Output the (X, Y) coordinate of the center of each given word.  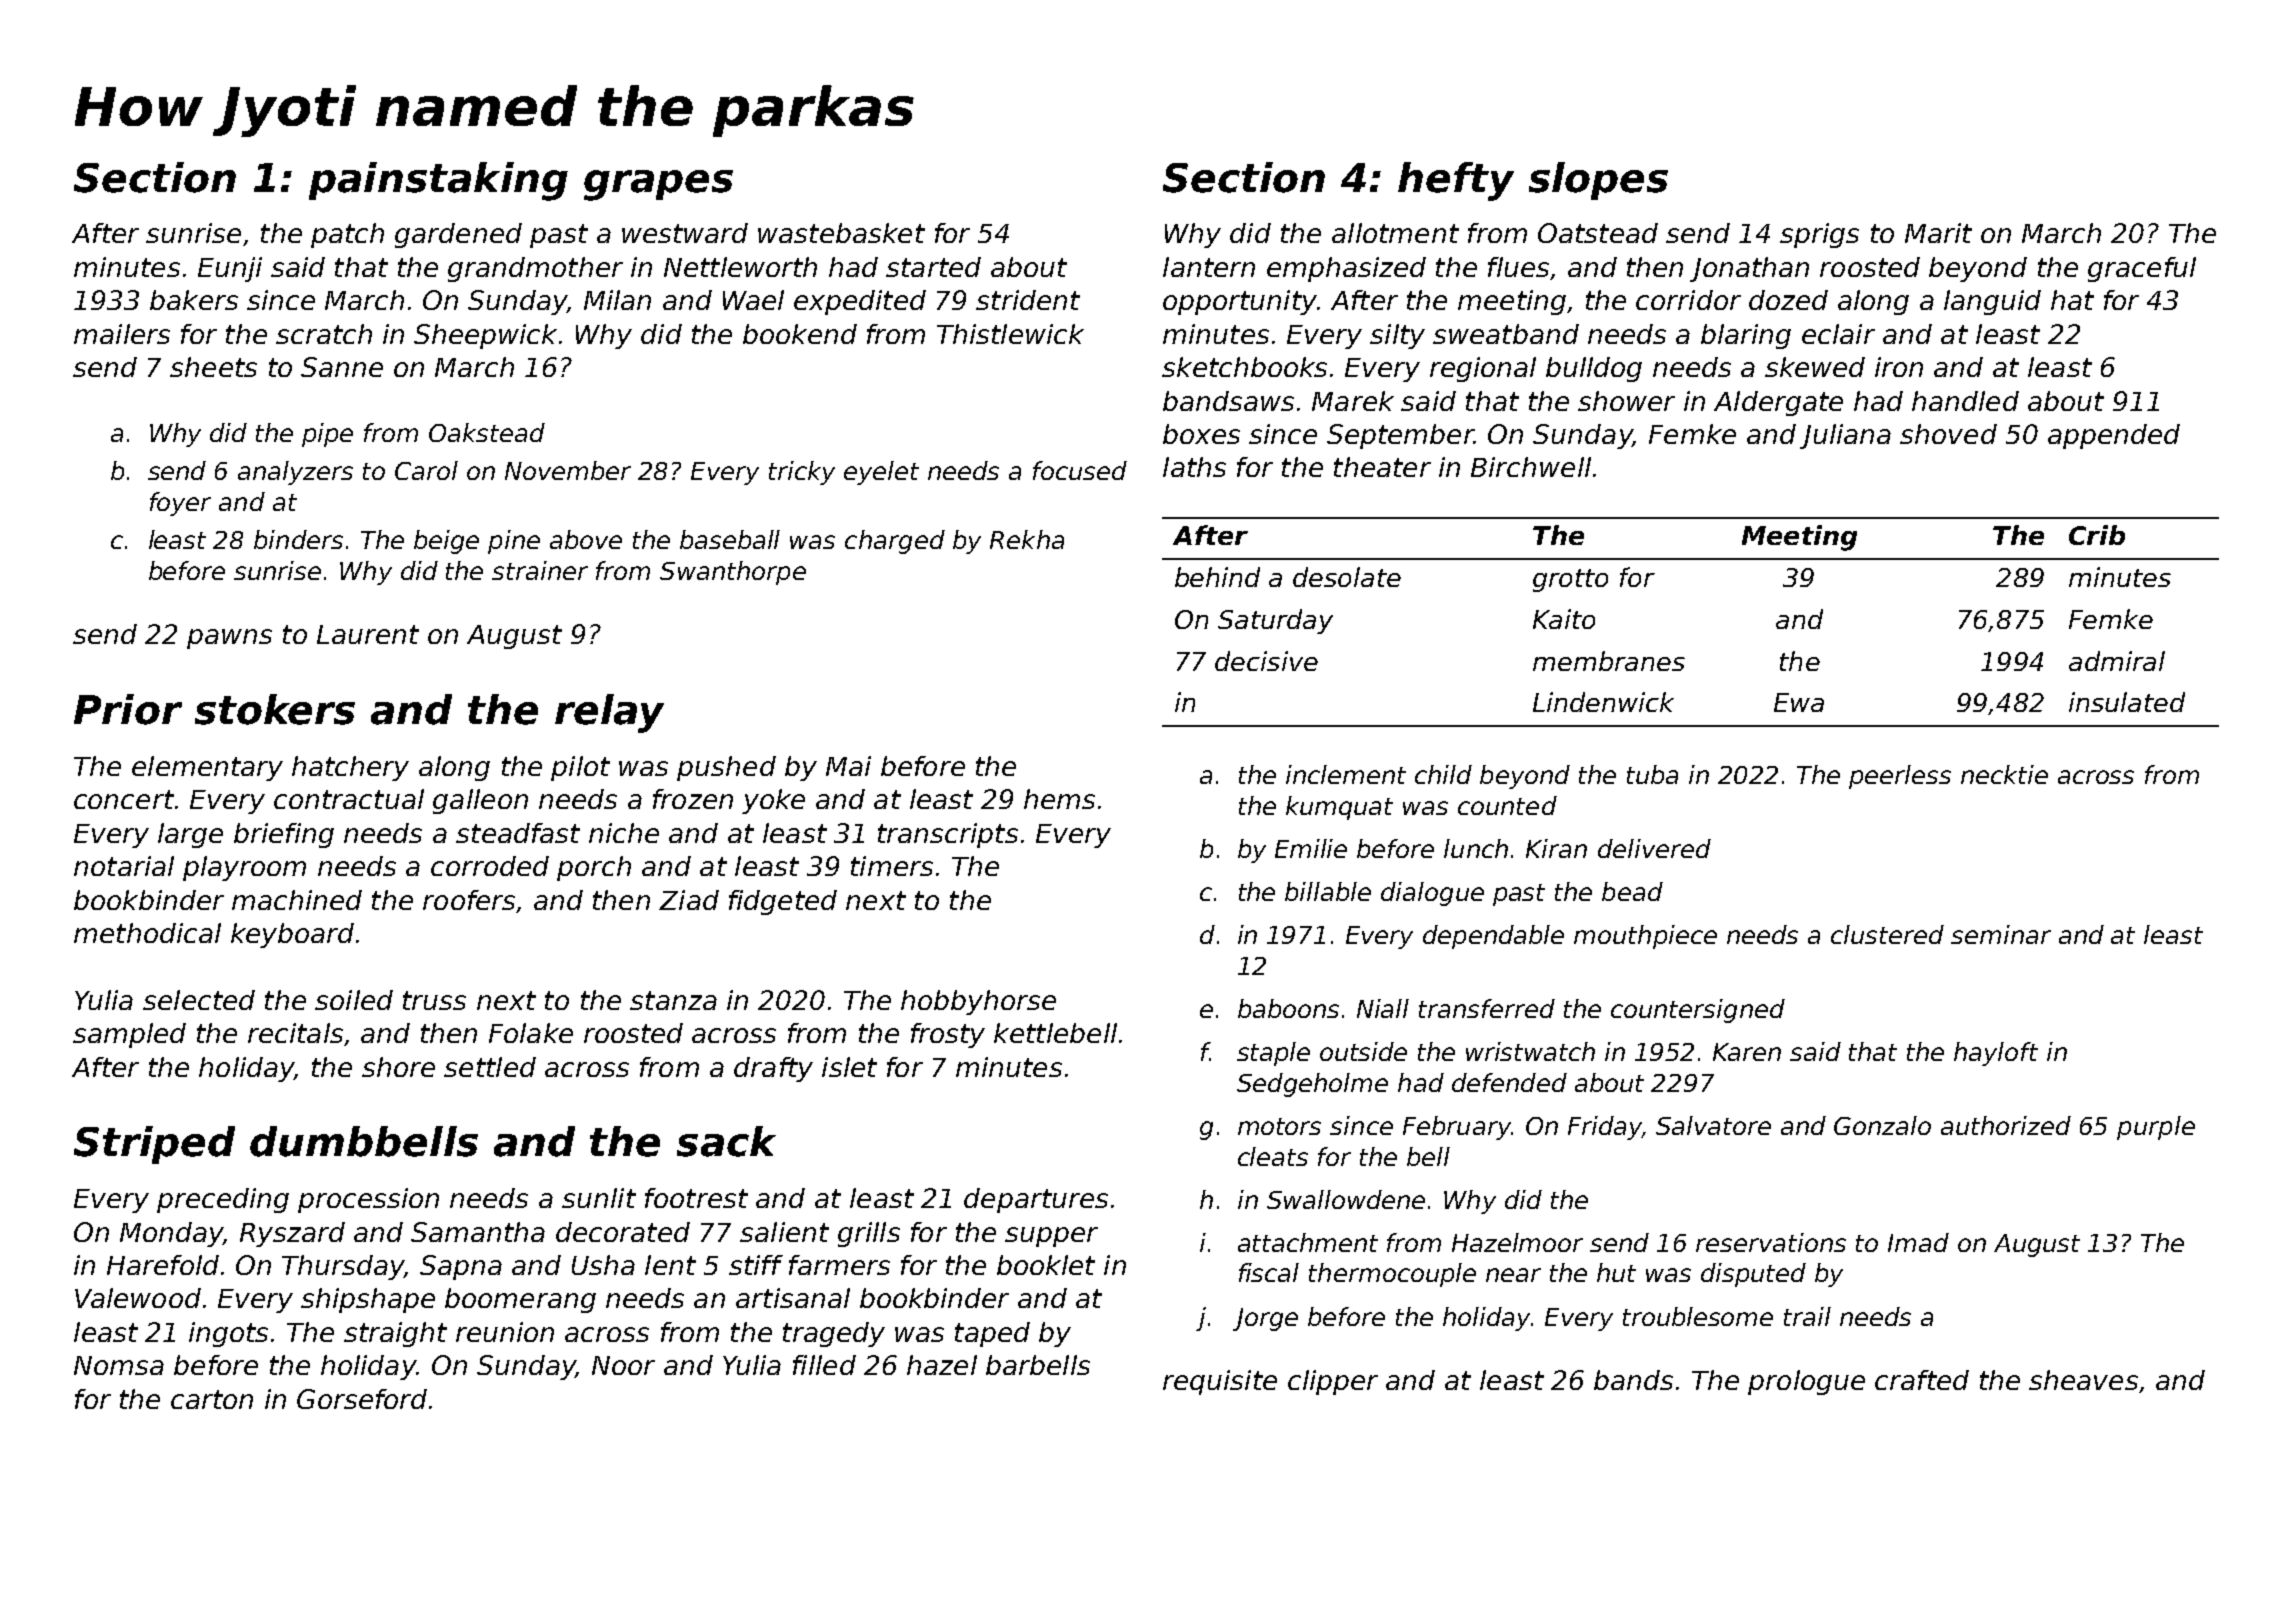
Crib (2097, 535)
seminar (2001, 934)
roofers (469, 900)
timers (892, 866)
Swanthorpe (733, 573)
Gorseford (362, 1399)
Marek (1353, 401)
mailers (122, 334)
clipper (1333, 1382)
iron (1899, 367)
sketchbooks (1244, 367)
